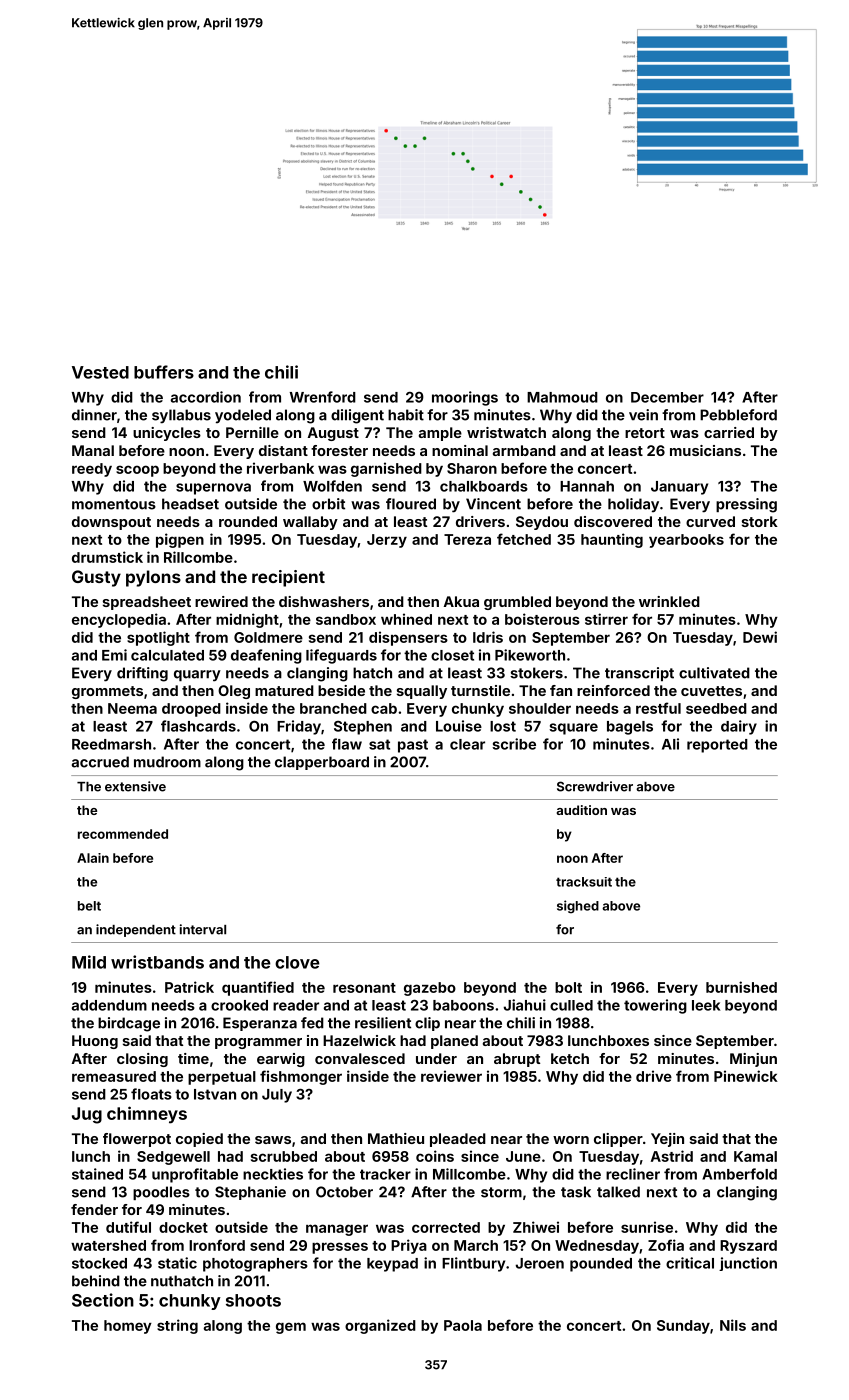  Describe the element at coordinates (748, 1247) in the screenshot. I see `Ryszard` at that location.
